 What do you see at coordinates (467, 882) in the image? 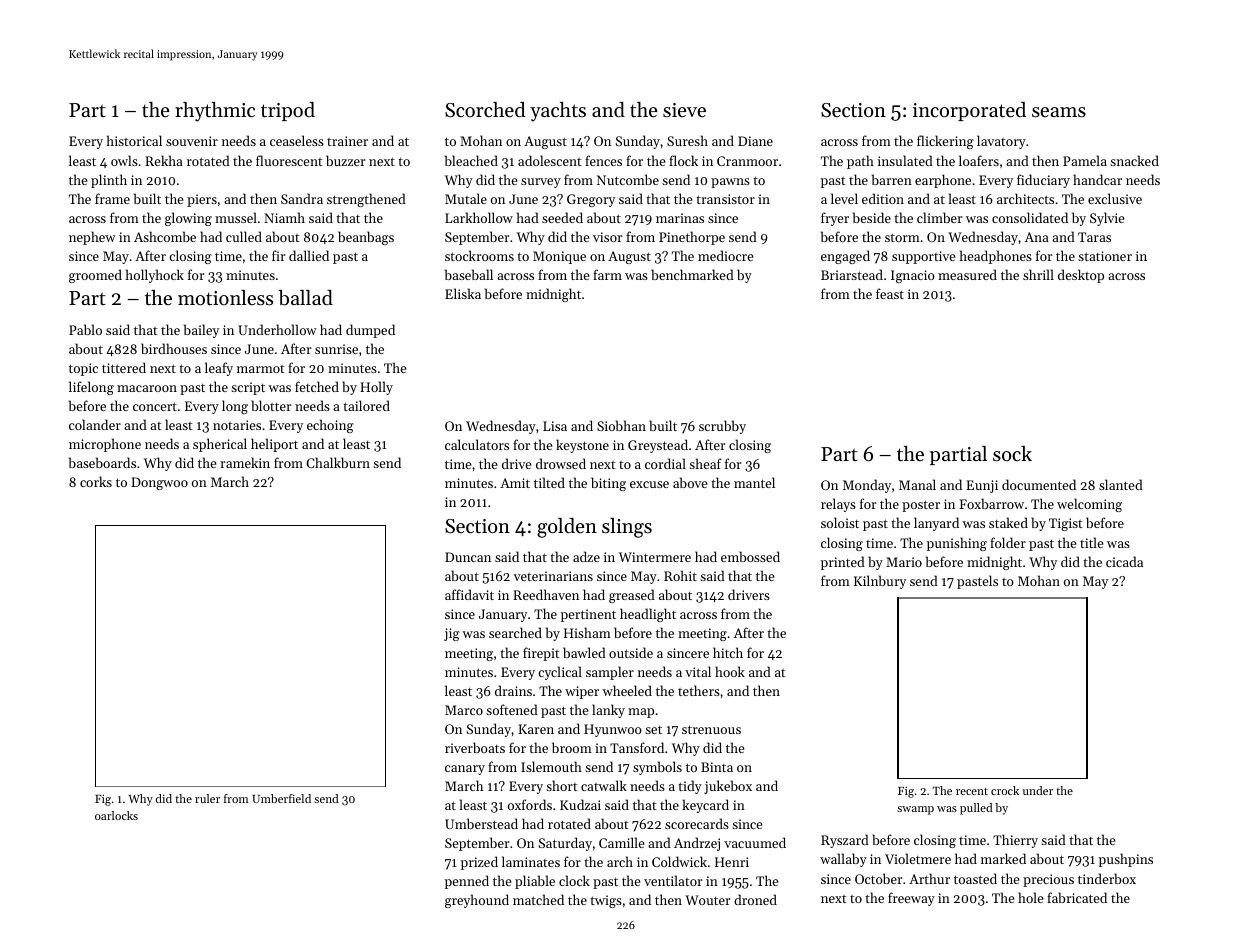
I see `penned` at bounding box center [467, 882].
